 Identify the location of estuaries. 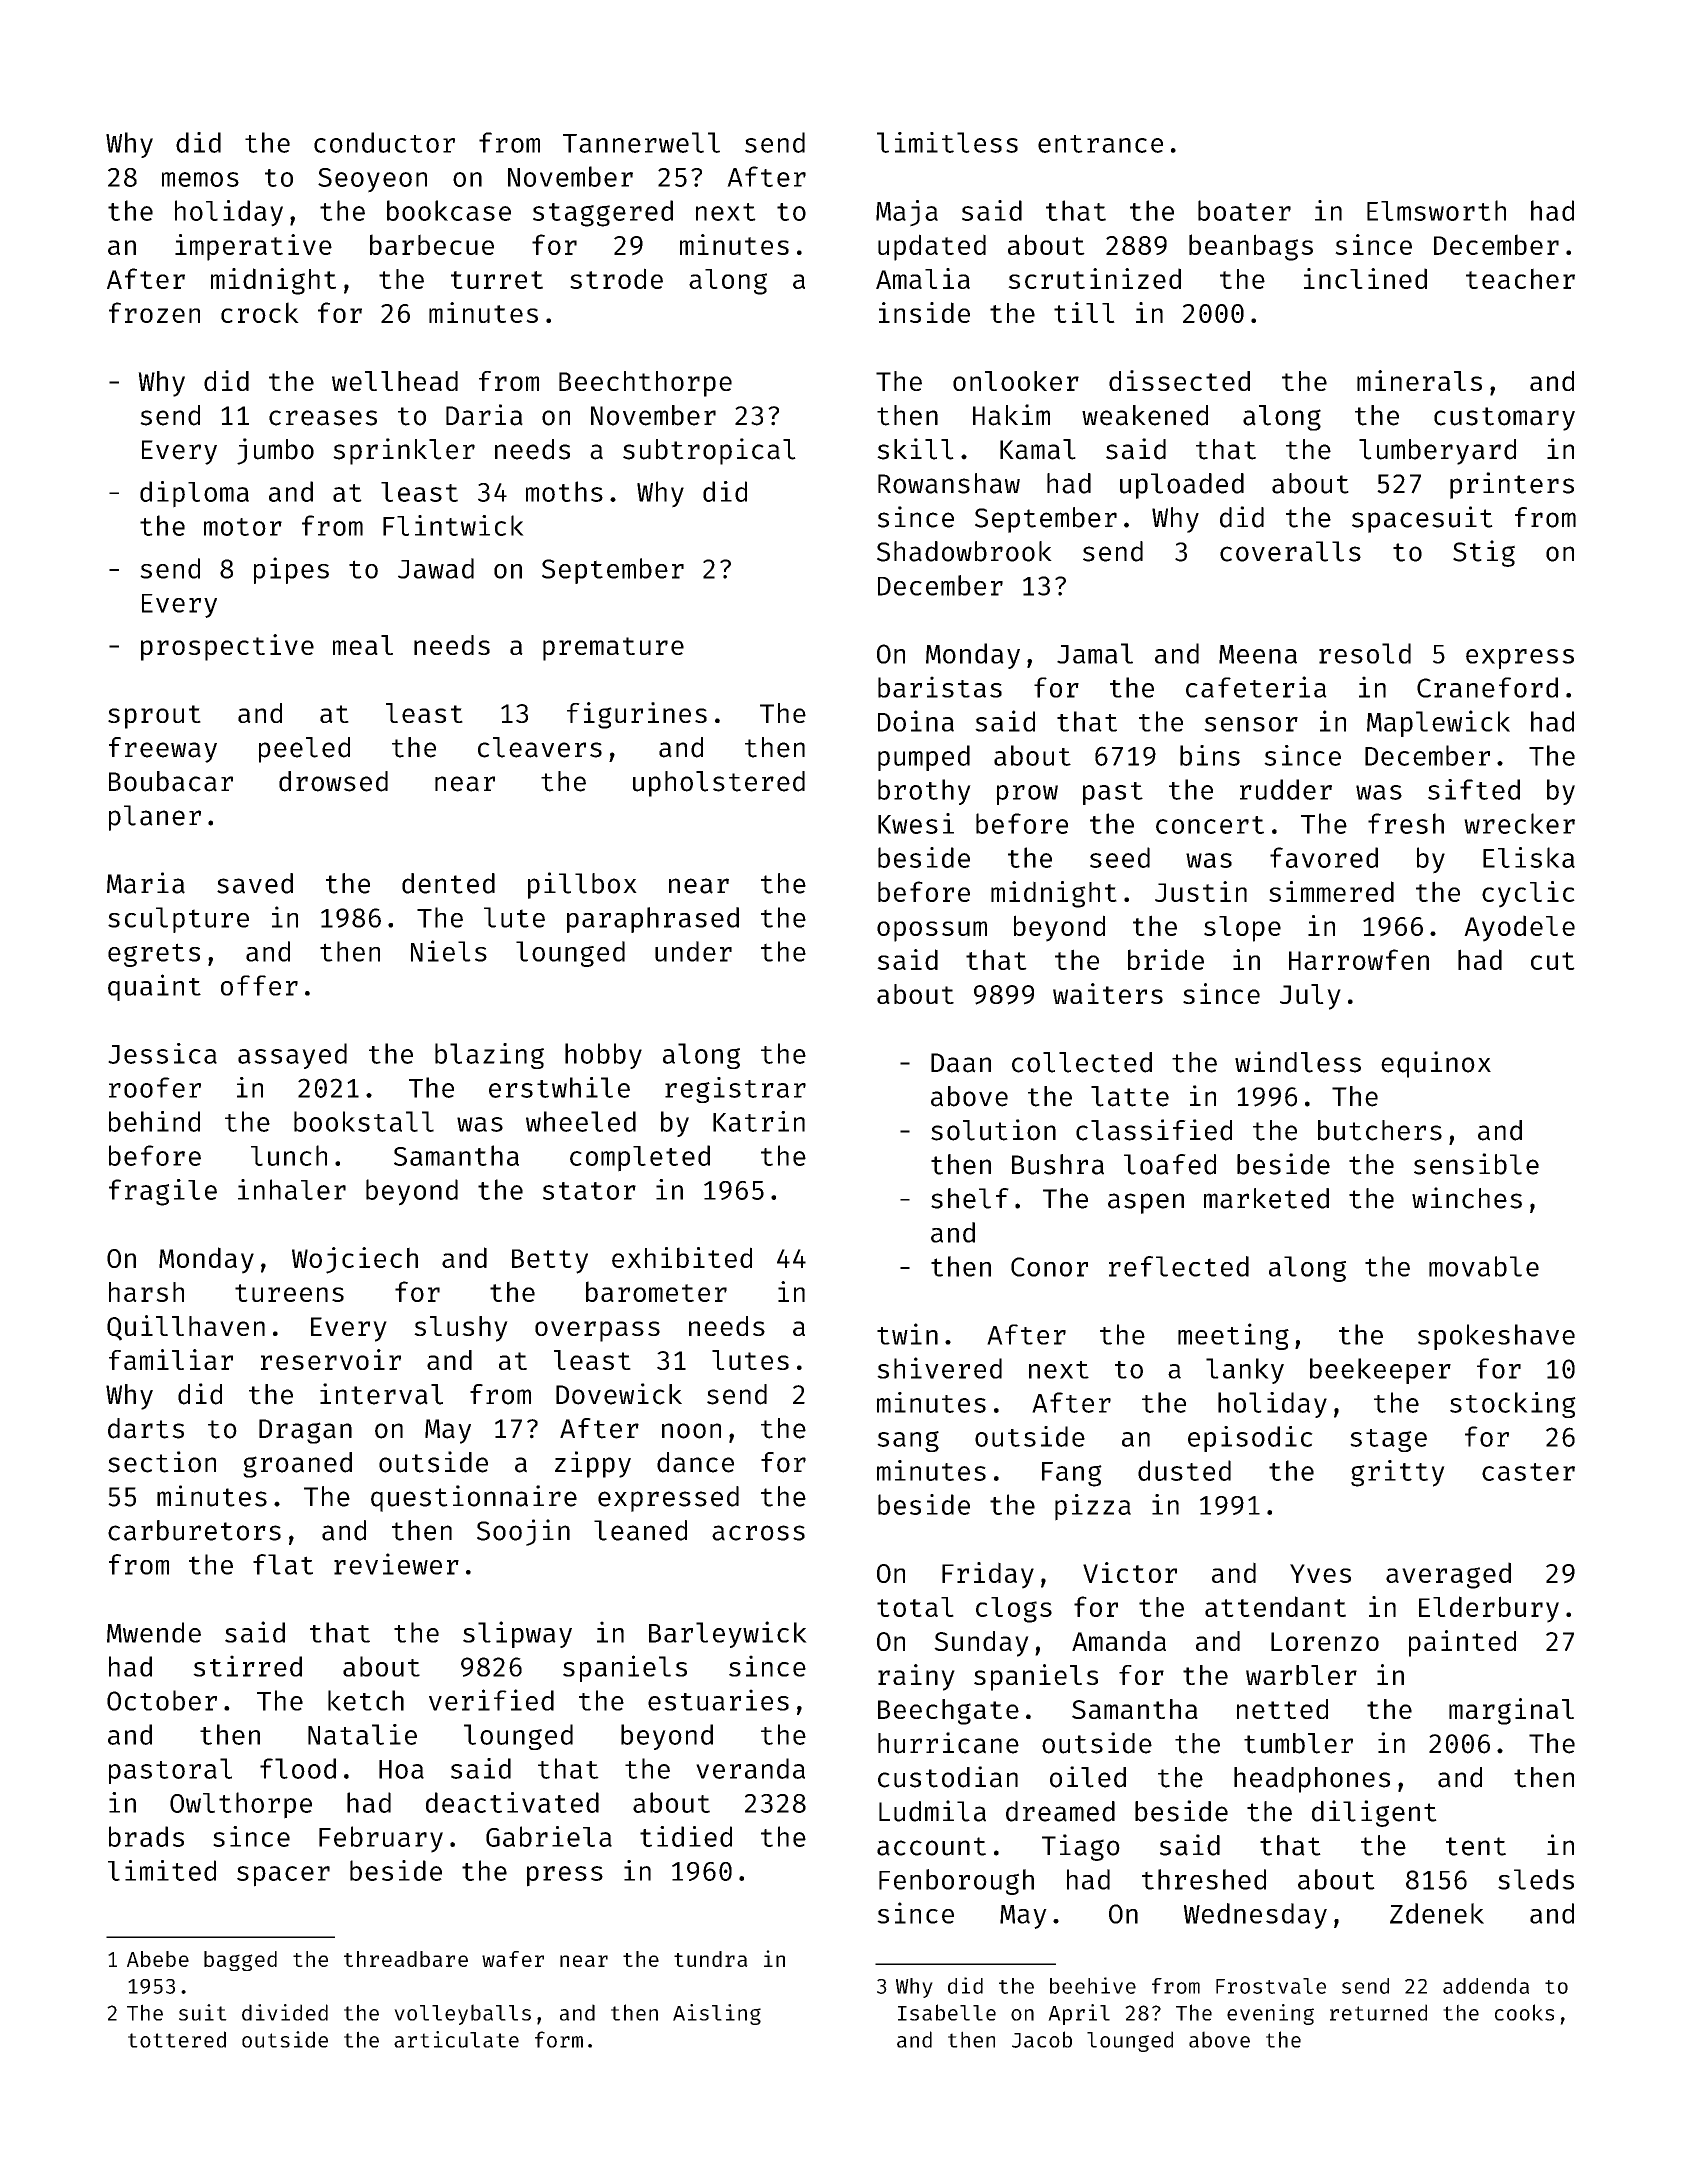
(718, 1700).
